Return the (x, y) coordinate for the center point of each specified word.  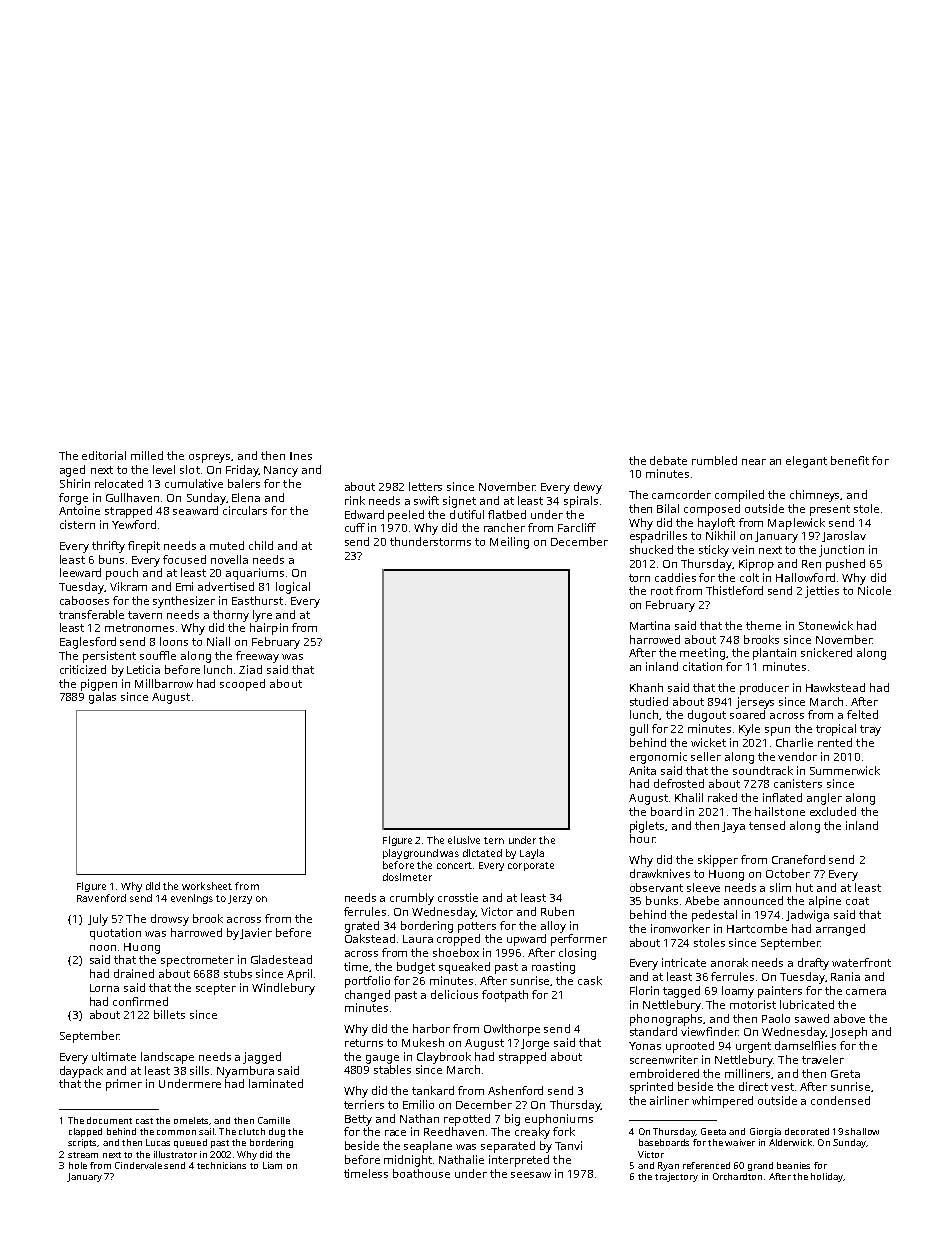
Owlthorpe (512, 1030)
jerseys (755, 703)
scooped (242, 685)
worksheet (207, 886)
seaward (195, 510)
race (395, 1133)
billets (169, 1014)
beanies (793, 1165)
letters (425, 486)
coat (857, 901)
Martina (650, 625)
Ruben (557, 911)
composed (712, 510)
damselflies (805, 1045)
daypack (81, 1072)
